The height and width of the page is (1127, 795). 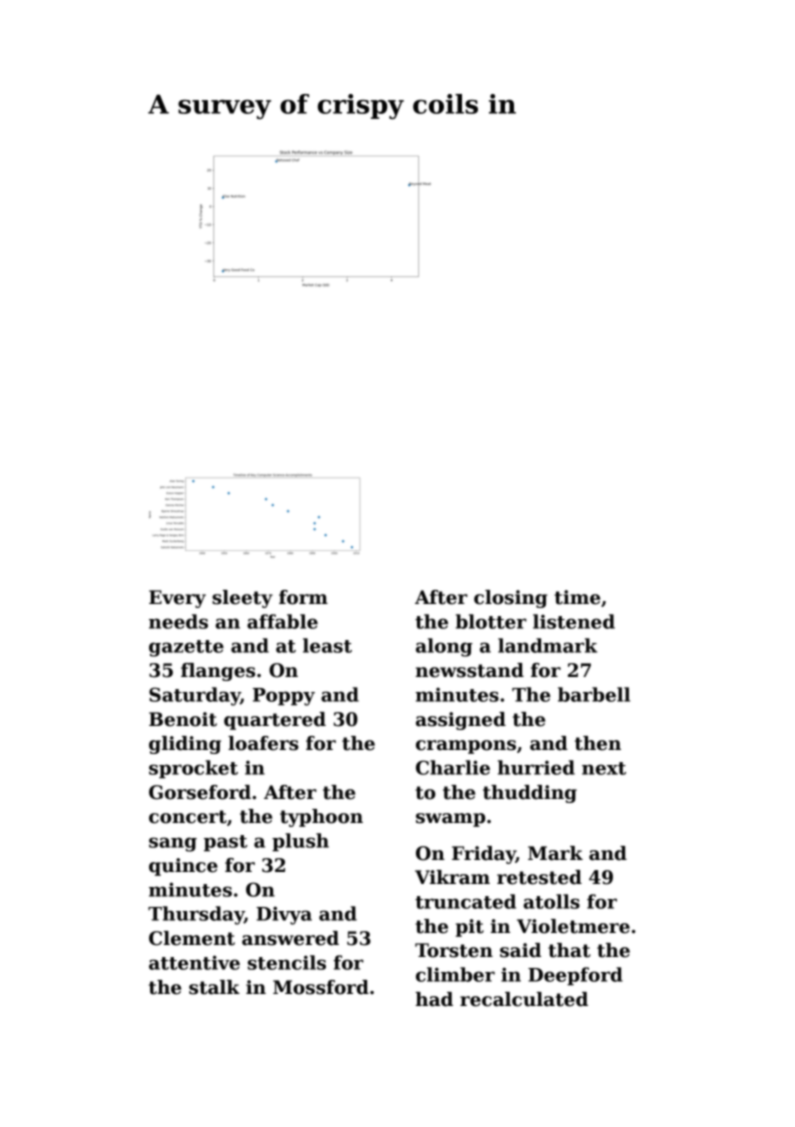 I want to click on flanges, so click(x=218, y=672).
